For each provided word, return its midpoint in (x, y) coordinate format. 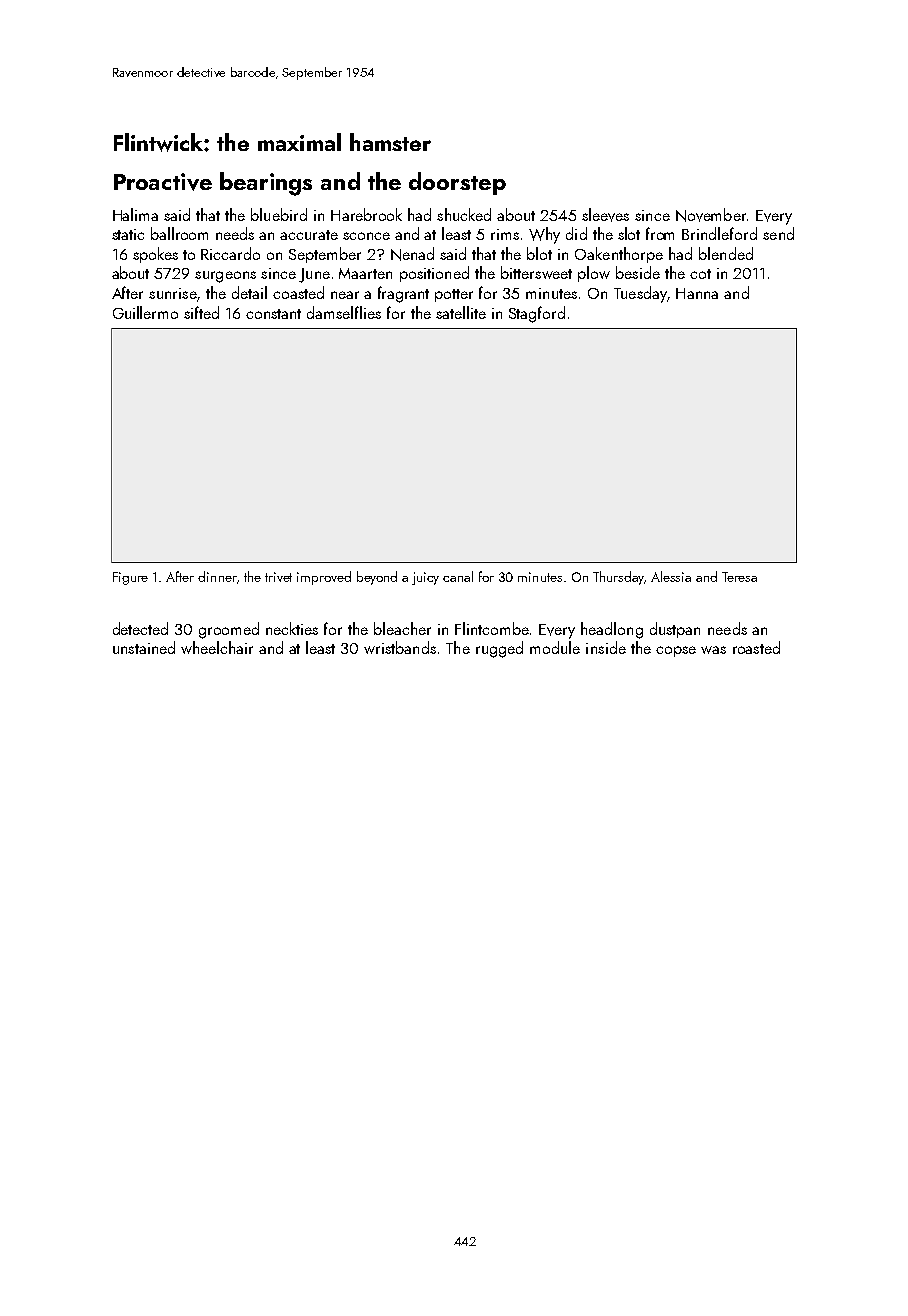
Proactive (163, 182)
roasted (756, 647)
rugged (499, 649)
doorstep (457, 183)
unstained (144, 647)
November (711, 215)
